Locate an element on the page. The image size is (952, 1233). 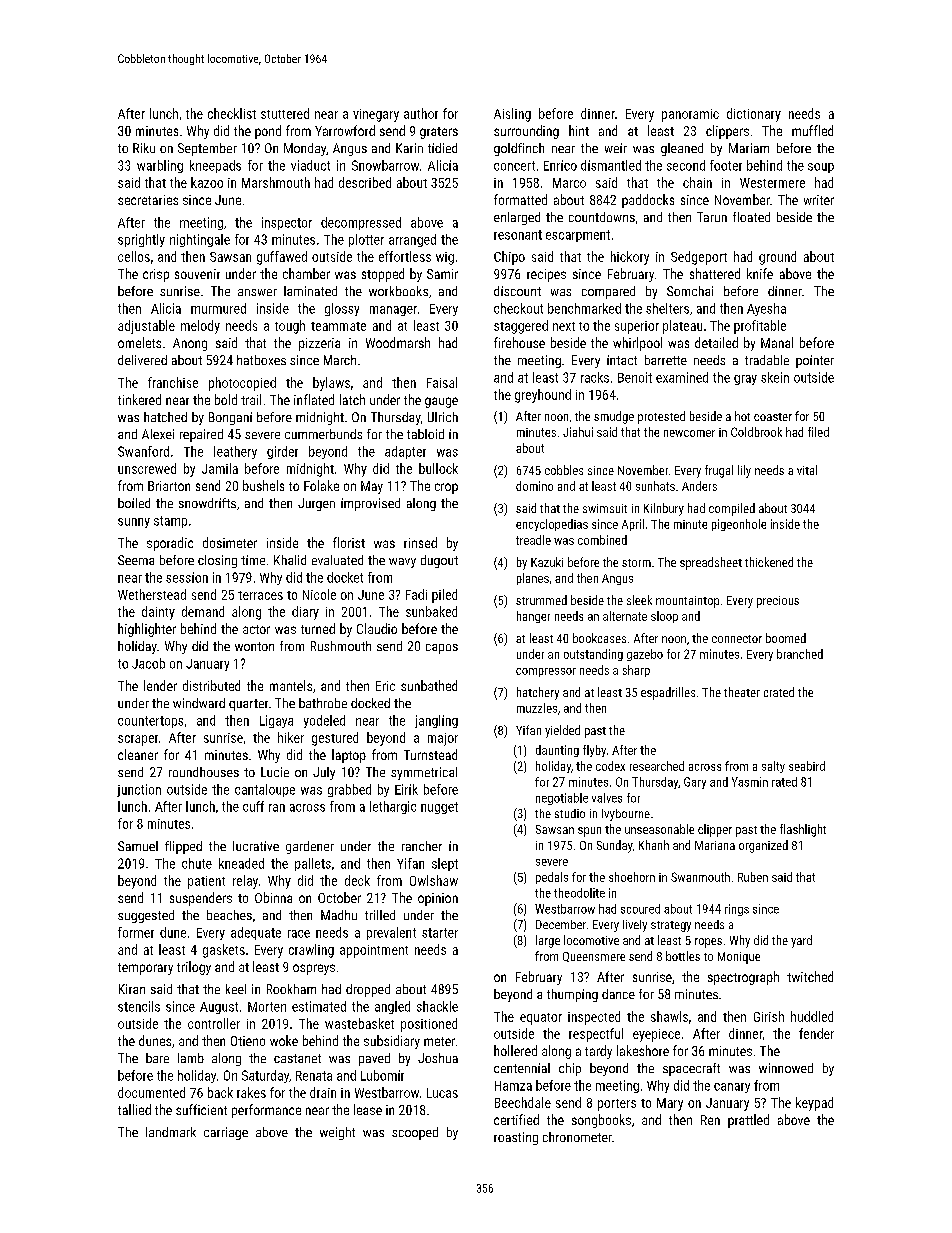
weight is located at coordinates (337, 1133).
